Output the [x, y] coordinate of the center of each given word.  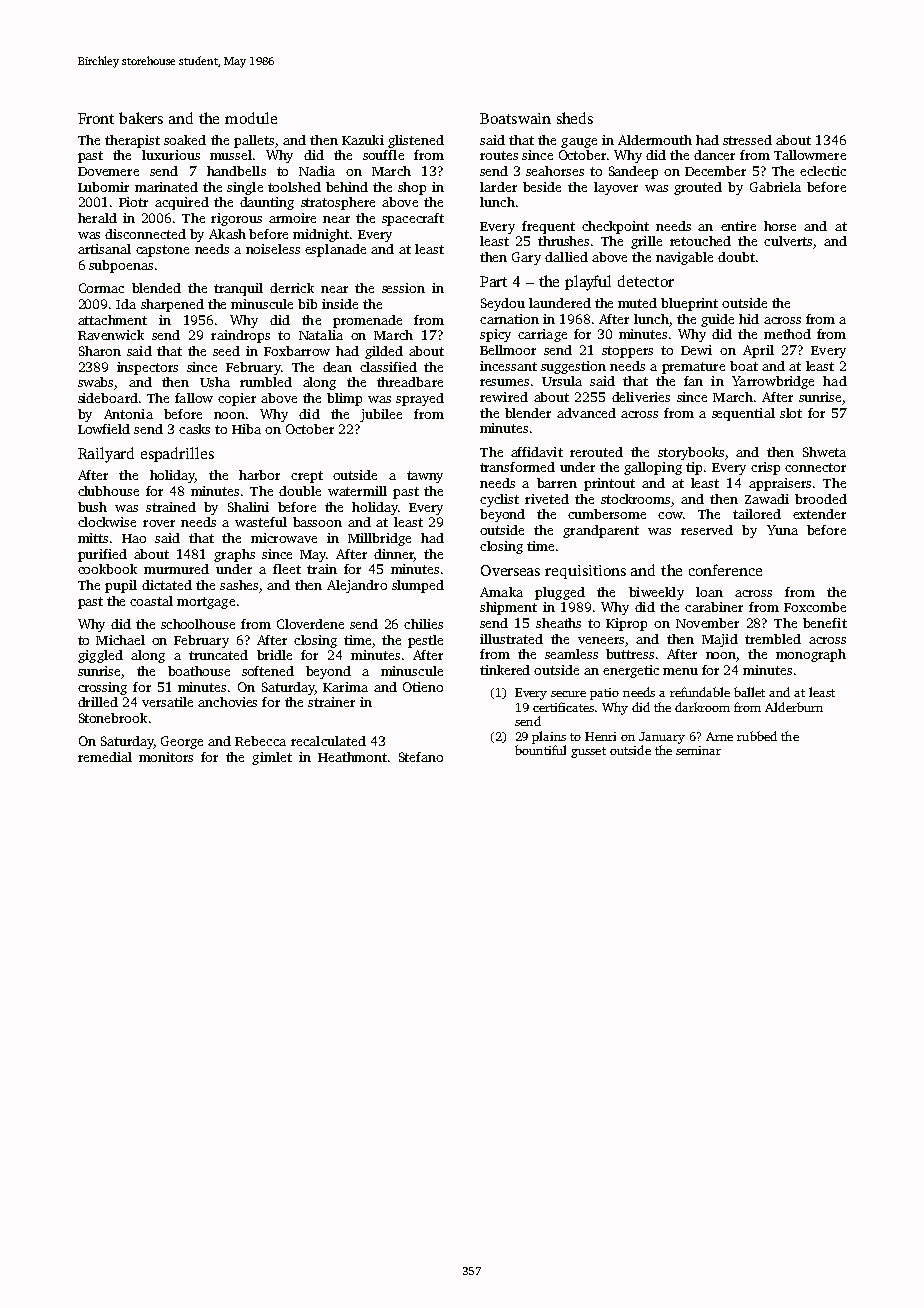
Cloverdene [310, 624]
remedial [105, 757]
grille [646, 242]
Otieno [423, 687]
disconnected [145, 234]
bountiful [540, 750]
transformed [517, 467]
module [251, 118]
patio [604, 694]
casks [194, 429]
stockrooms [635, 499]
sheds [575, 118]
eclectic [823, 171]
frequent [548, 227]
